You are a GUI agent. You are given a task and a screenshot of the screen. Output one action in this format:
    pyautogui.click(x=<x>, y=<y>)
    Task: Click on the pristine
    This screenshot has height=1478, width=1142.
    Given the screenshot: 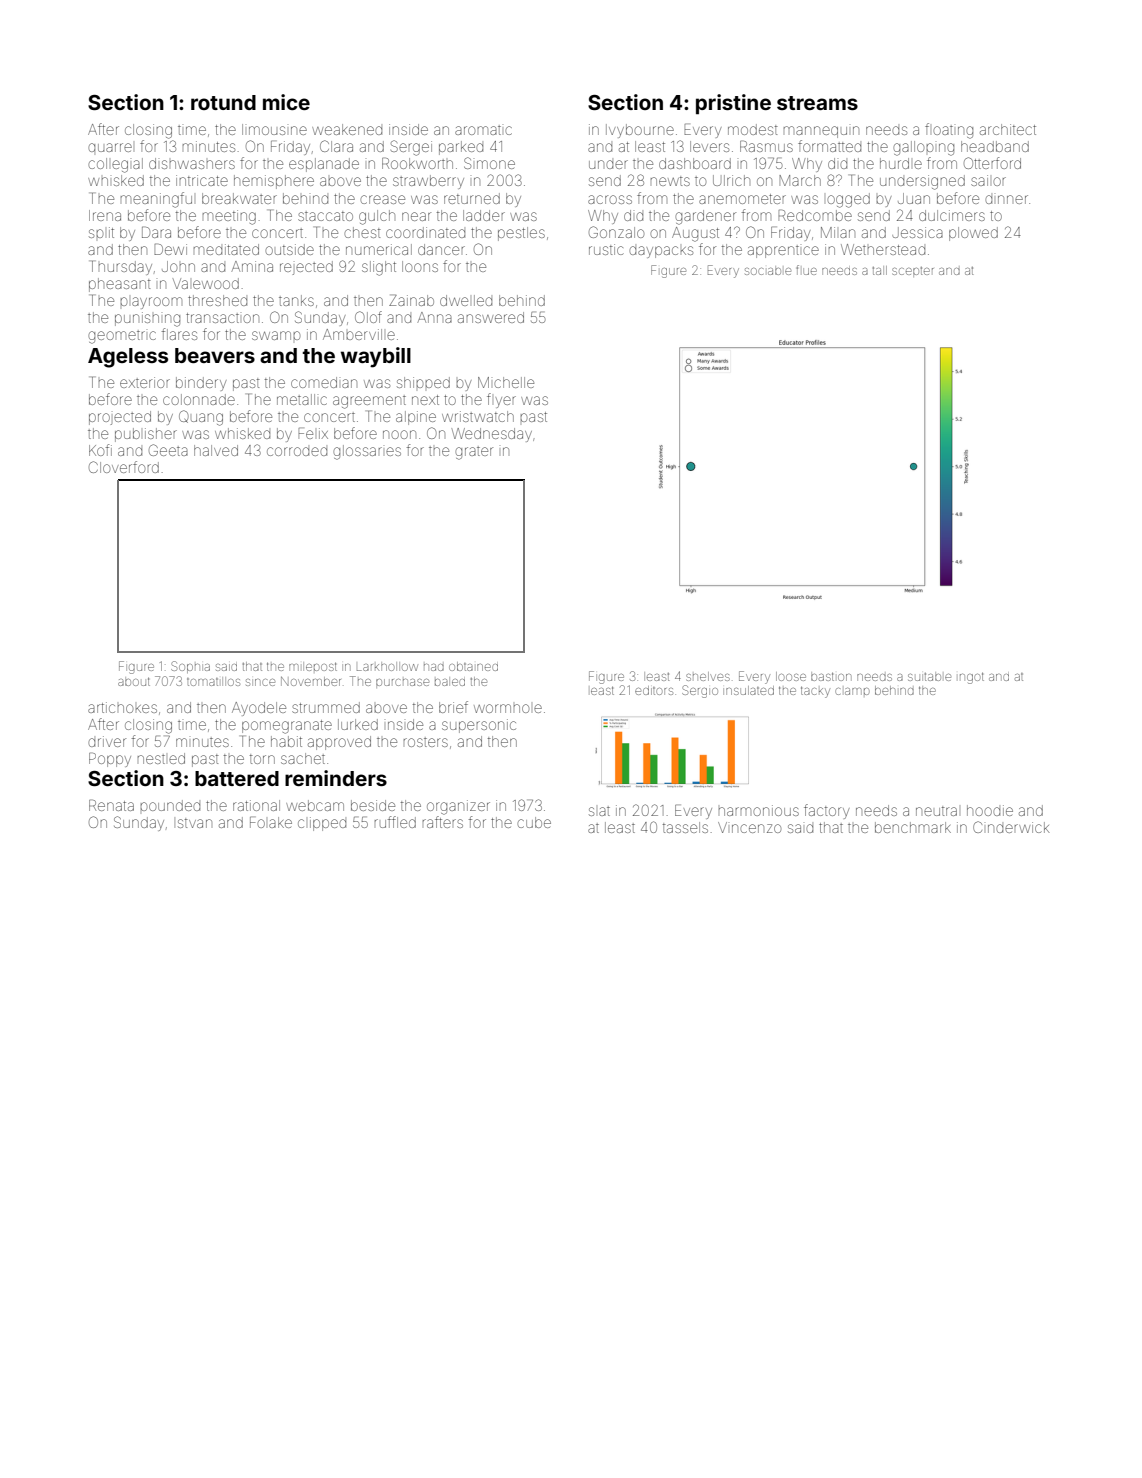 What is the action you would take?
    pyautogui.click(x=733, y=104)
